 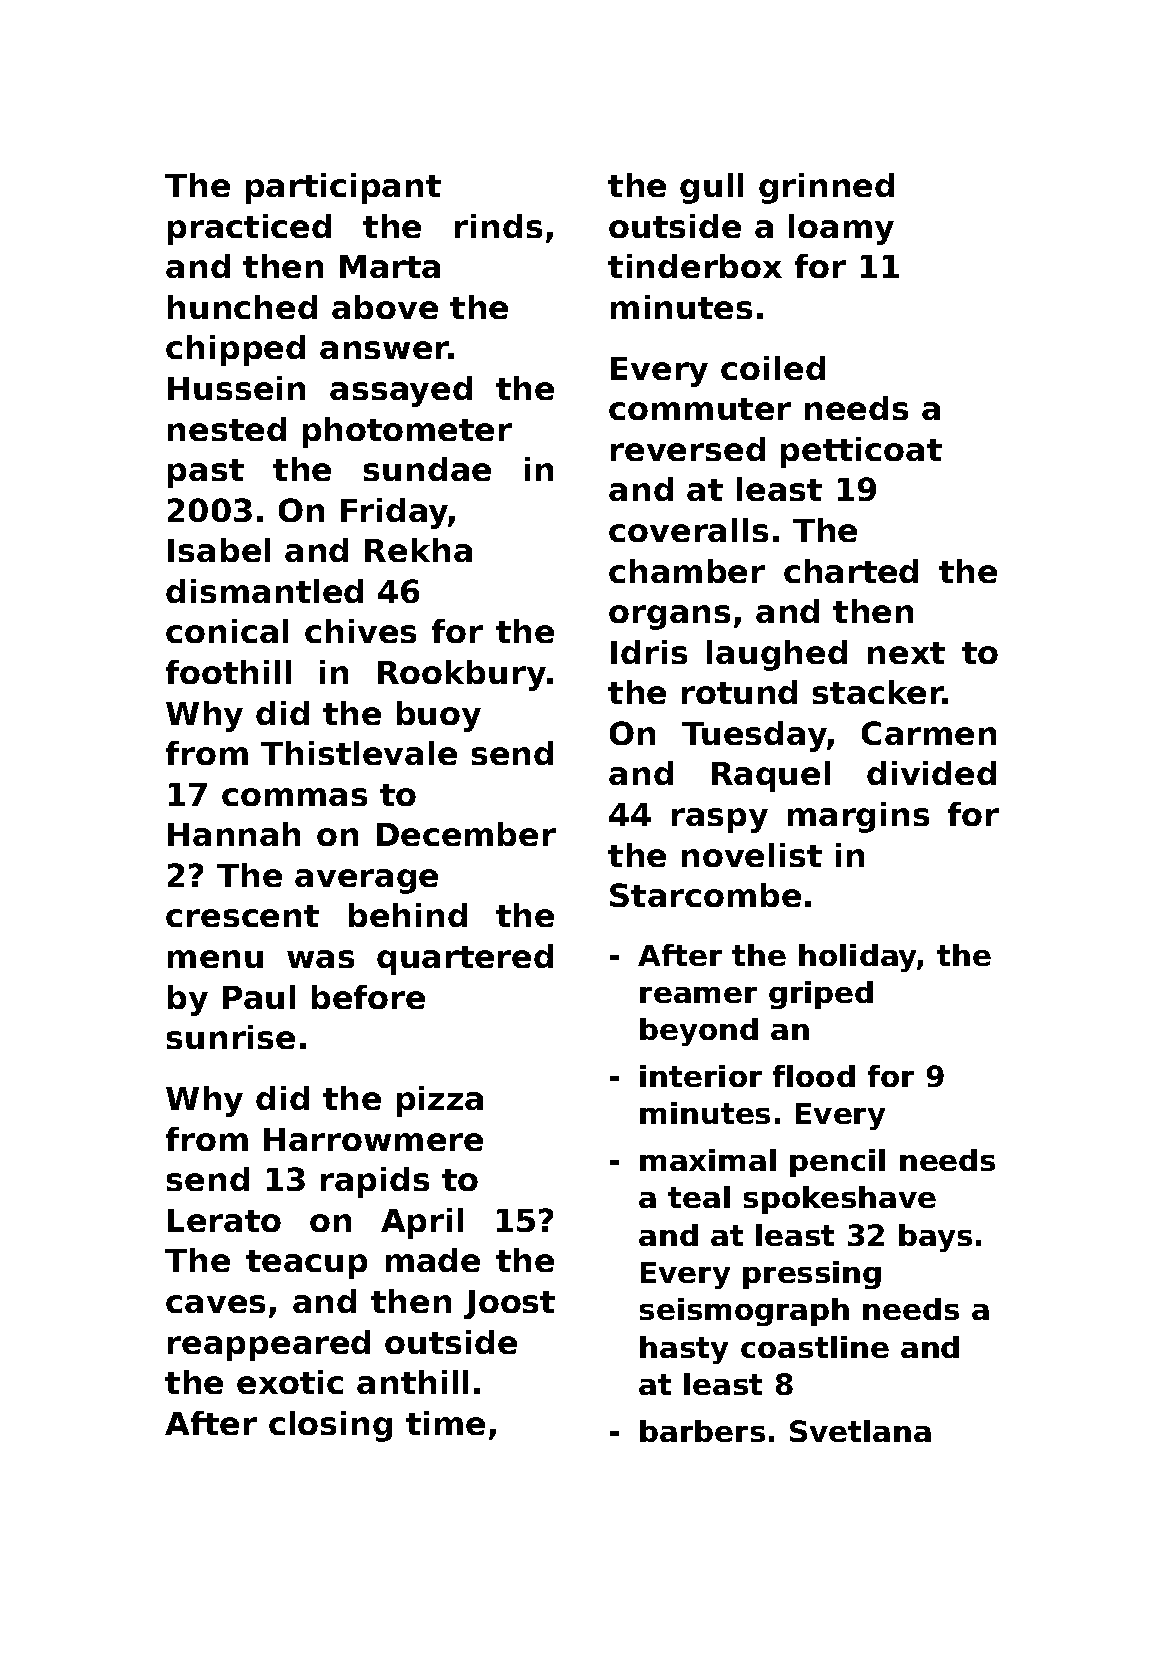 I want to click on barbers, so click(x=702, y=1431).
